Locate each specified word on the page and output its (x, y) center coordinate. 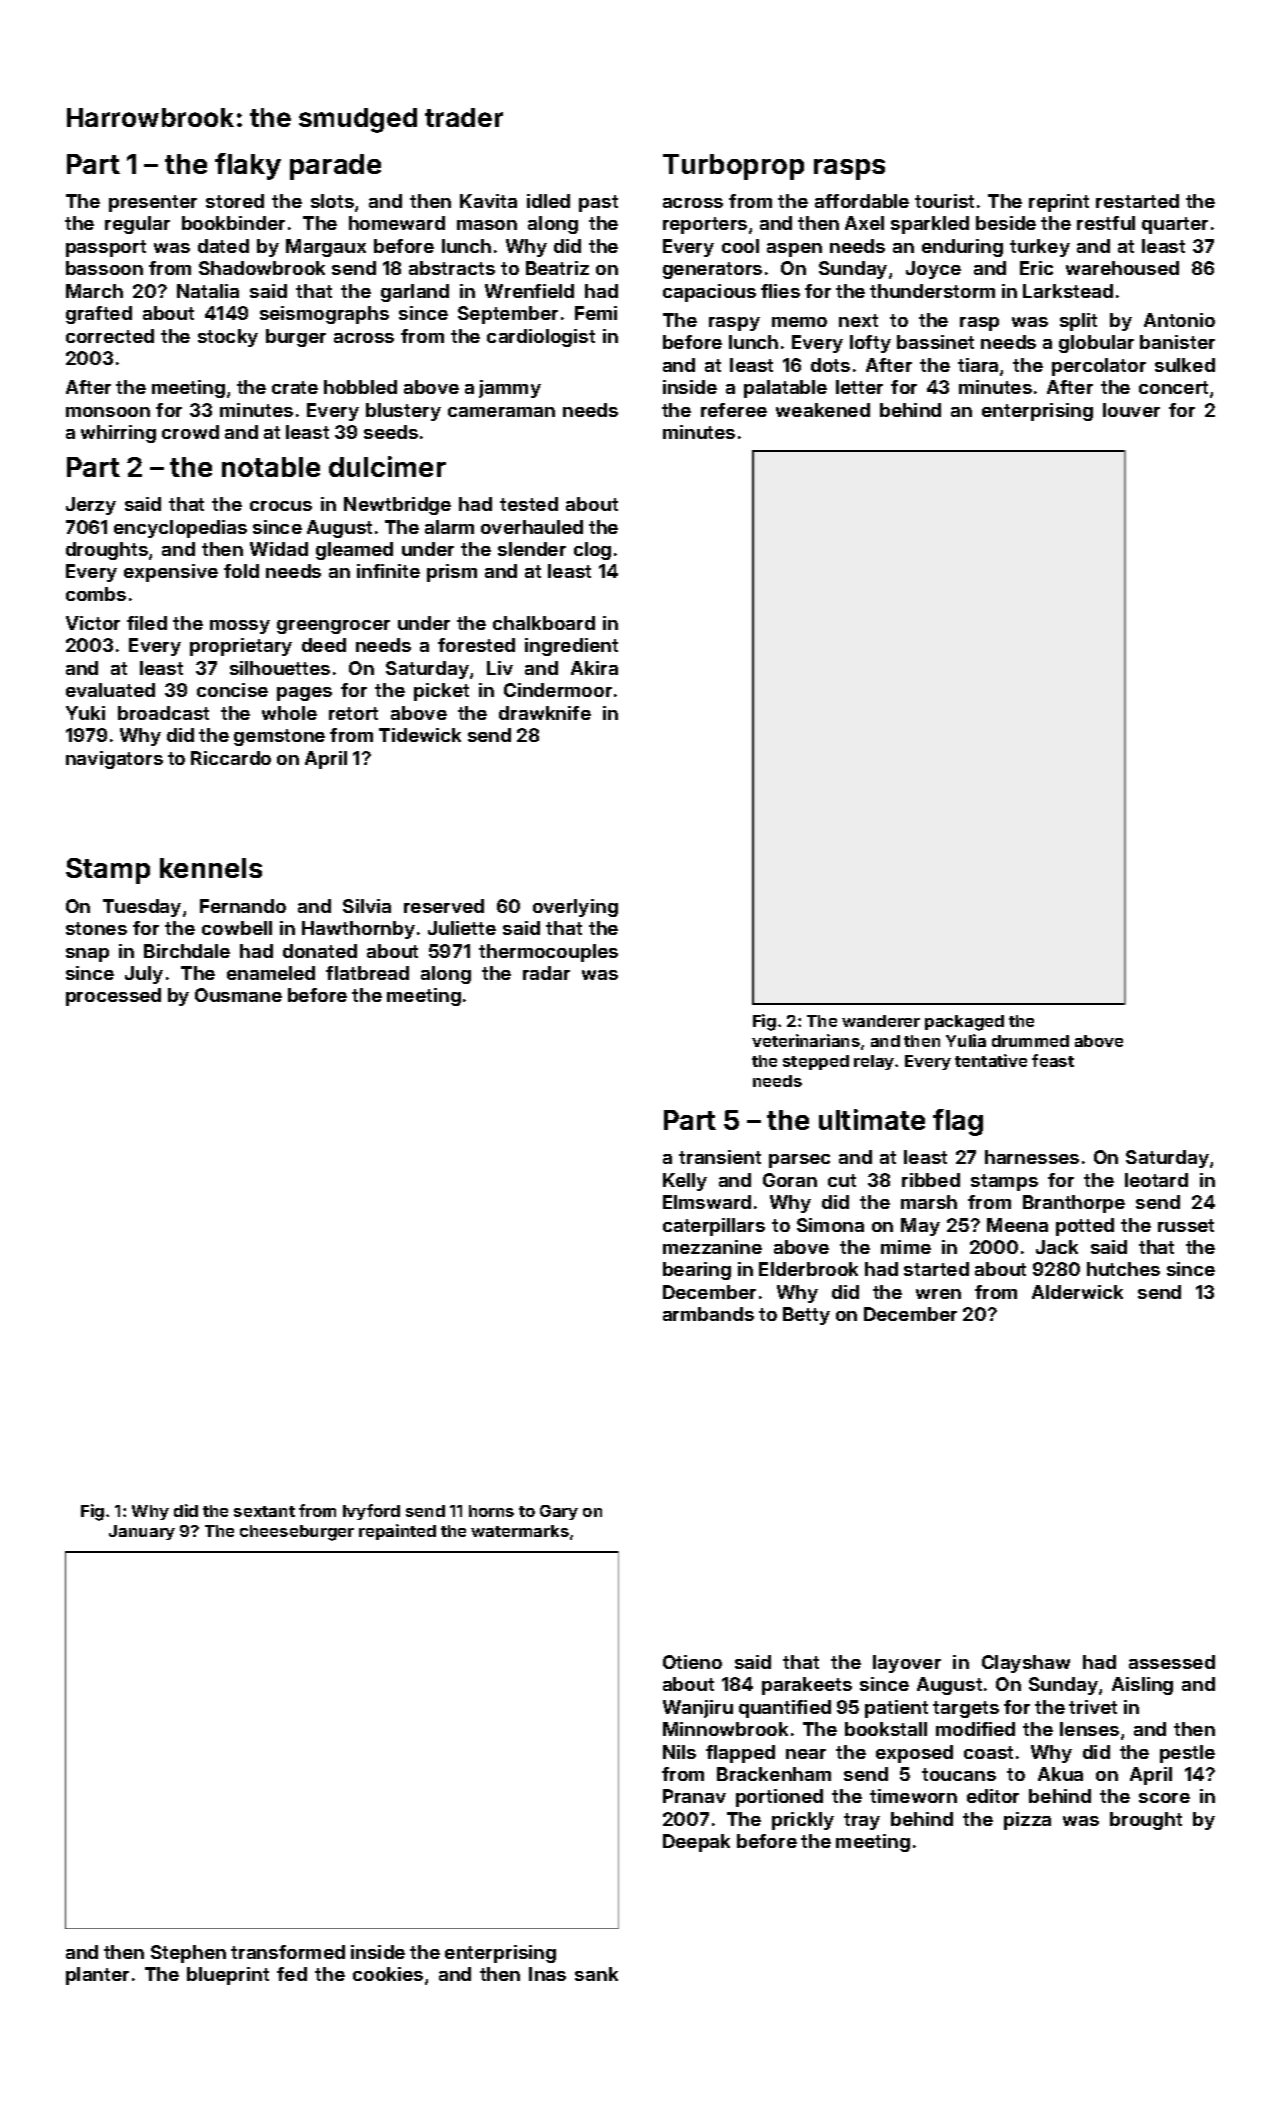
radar (546, 973)
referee (734, 410)
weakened (823, 410)
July (144, 975)
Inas (547, 1974)
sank (596, 1974)
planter (97, 1976)
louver (1131, 410)
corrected (110, 336)
